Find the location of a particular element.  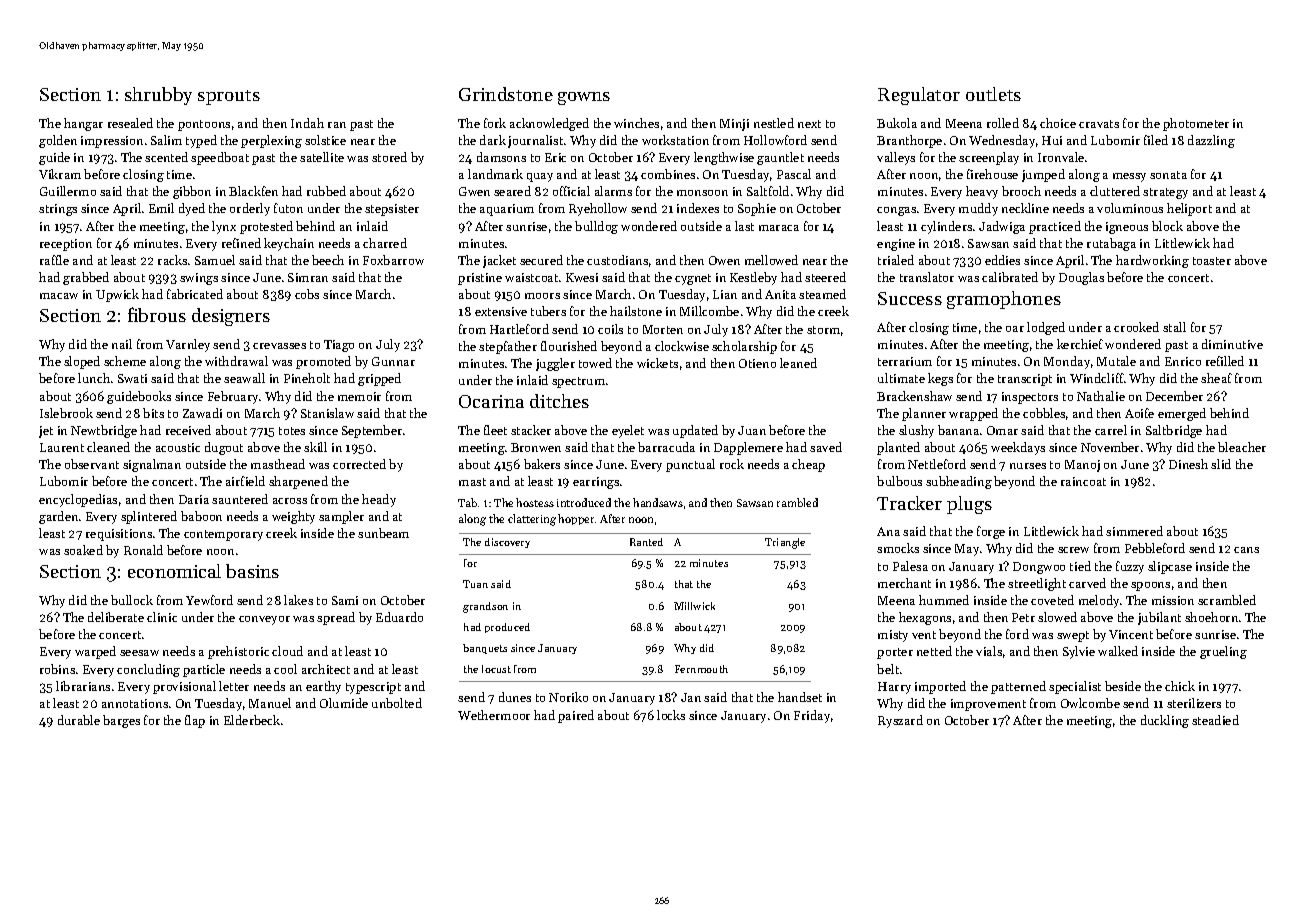

Elderbeck is located at coordinates (252, 720).
